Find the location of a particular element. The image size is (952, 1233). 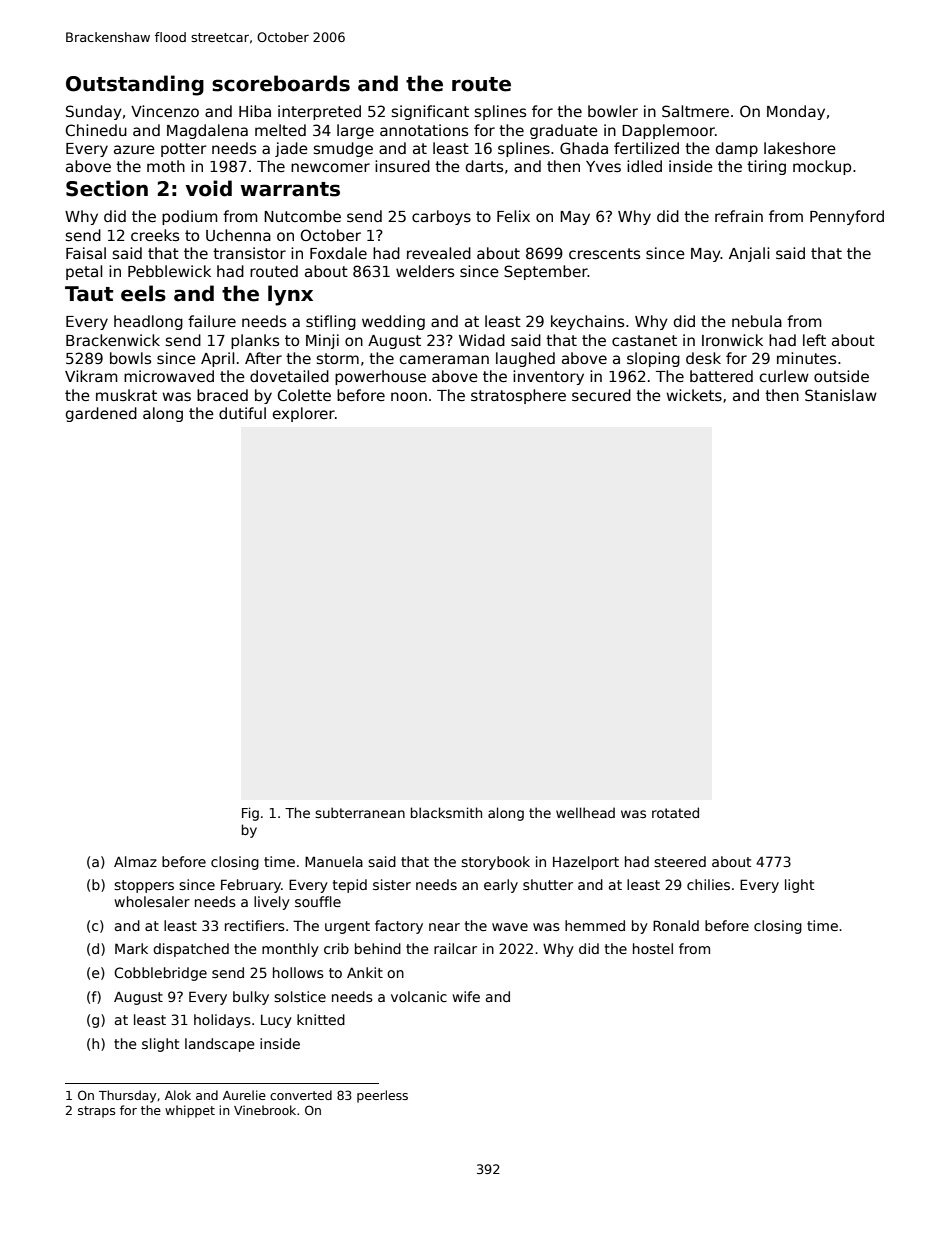

chilies is located at coordinates (708, 884).
